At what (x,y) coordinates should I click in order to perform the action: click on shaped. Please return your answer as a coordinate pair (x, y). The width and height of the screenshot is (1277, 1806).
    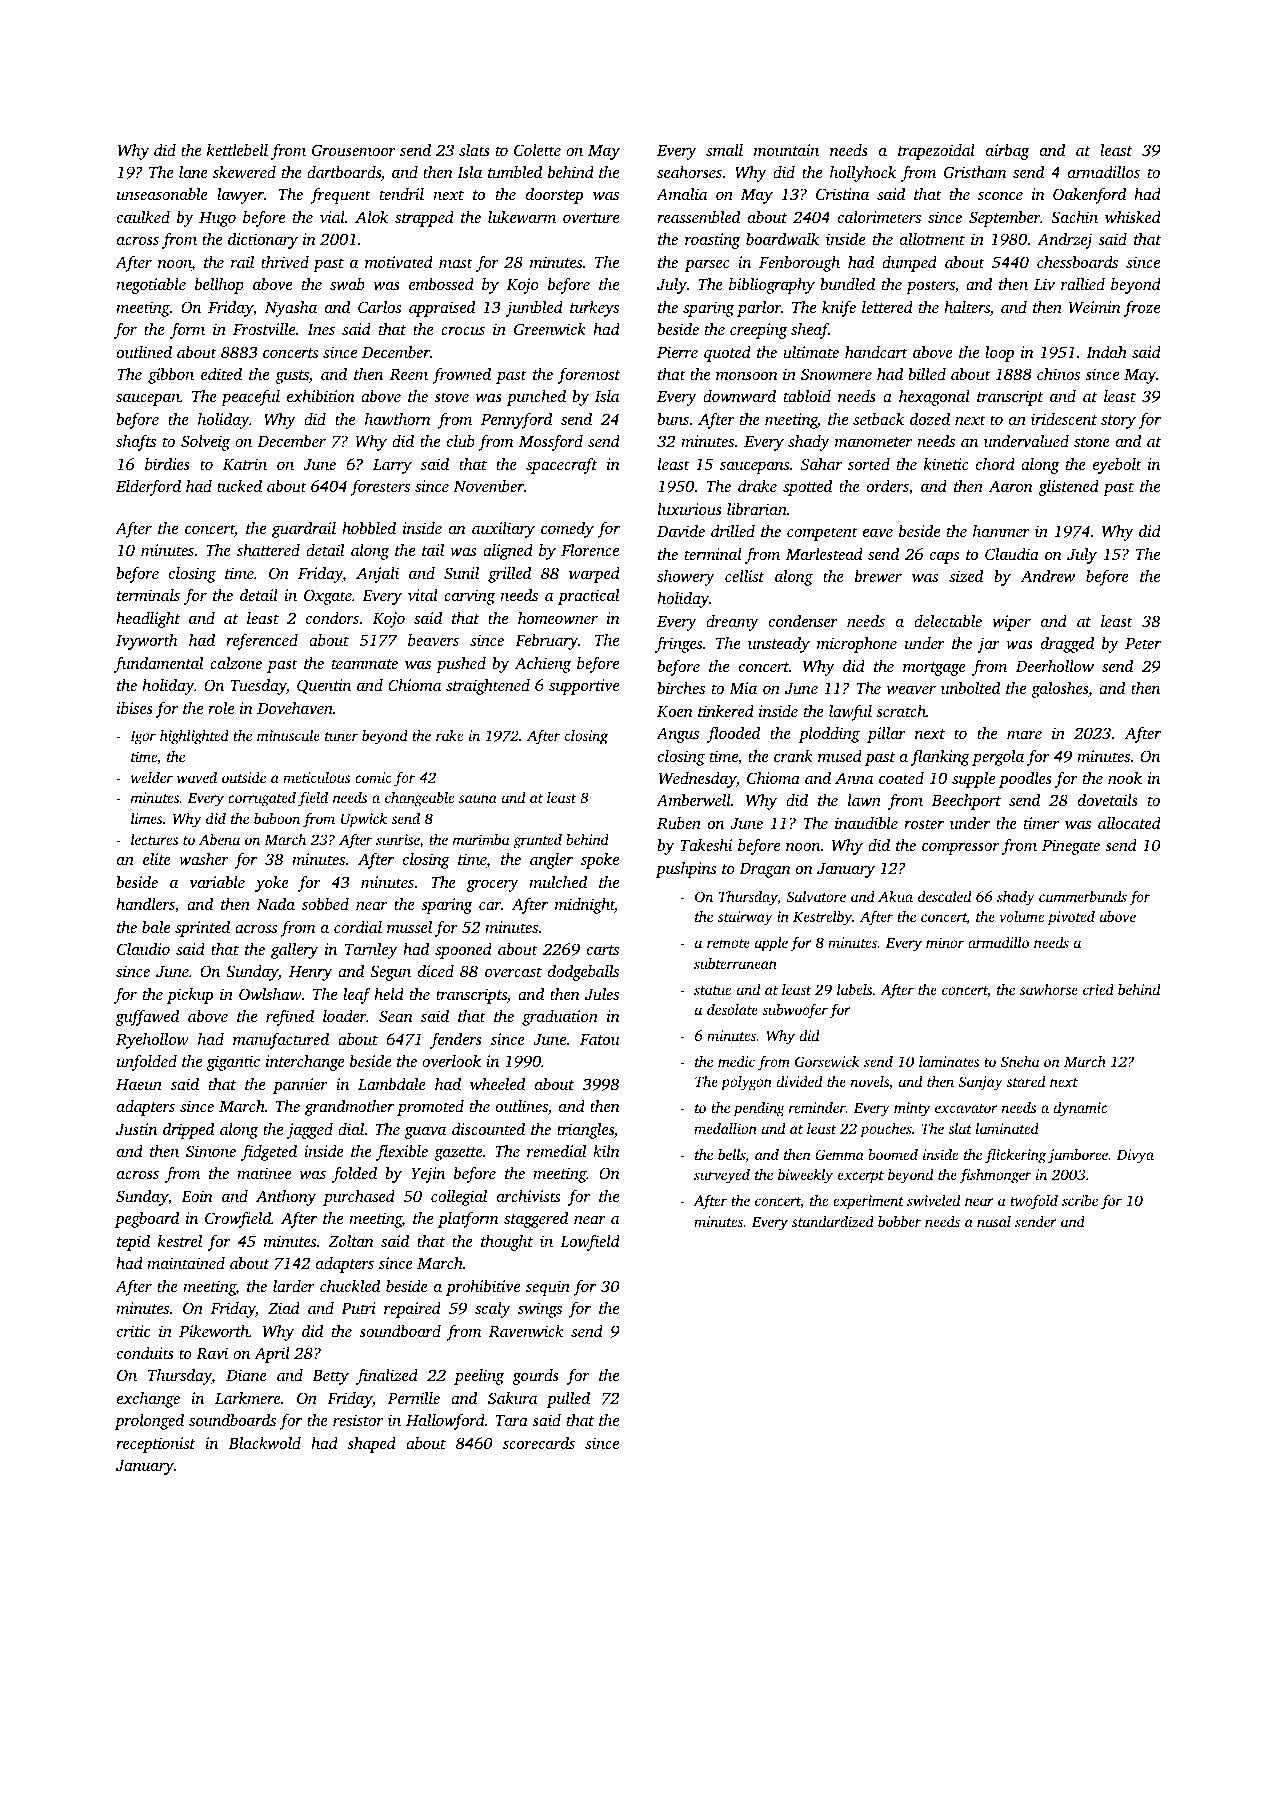
    Looking at the image, I should click on (371, 1445).
